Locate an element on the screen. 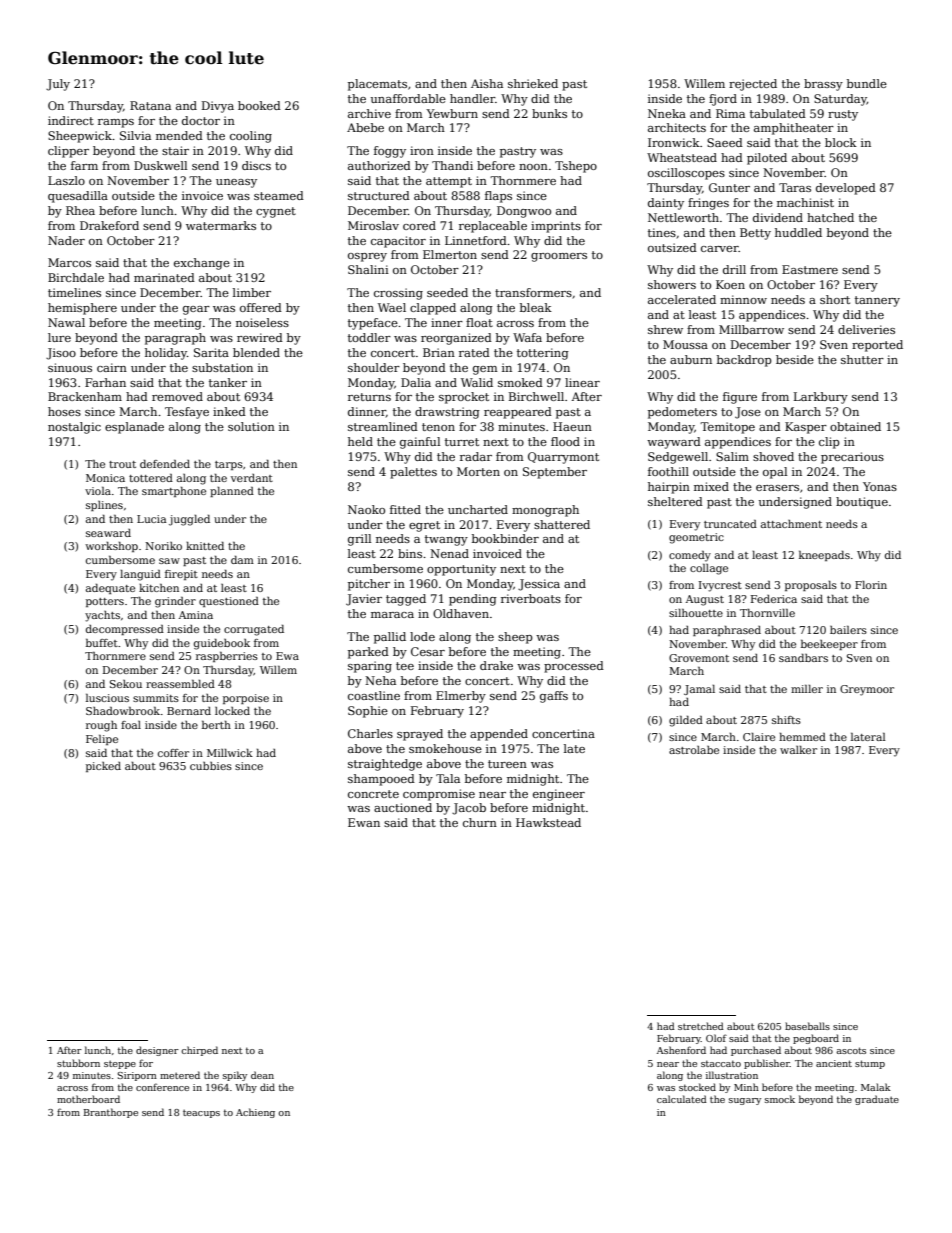 The width and height of the screenshot is (952, 1233). bunks is located at coordinates (549, 113).
